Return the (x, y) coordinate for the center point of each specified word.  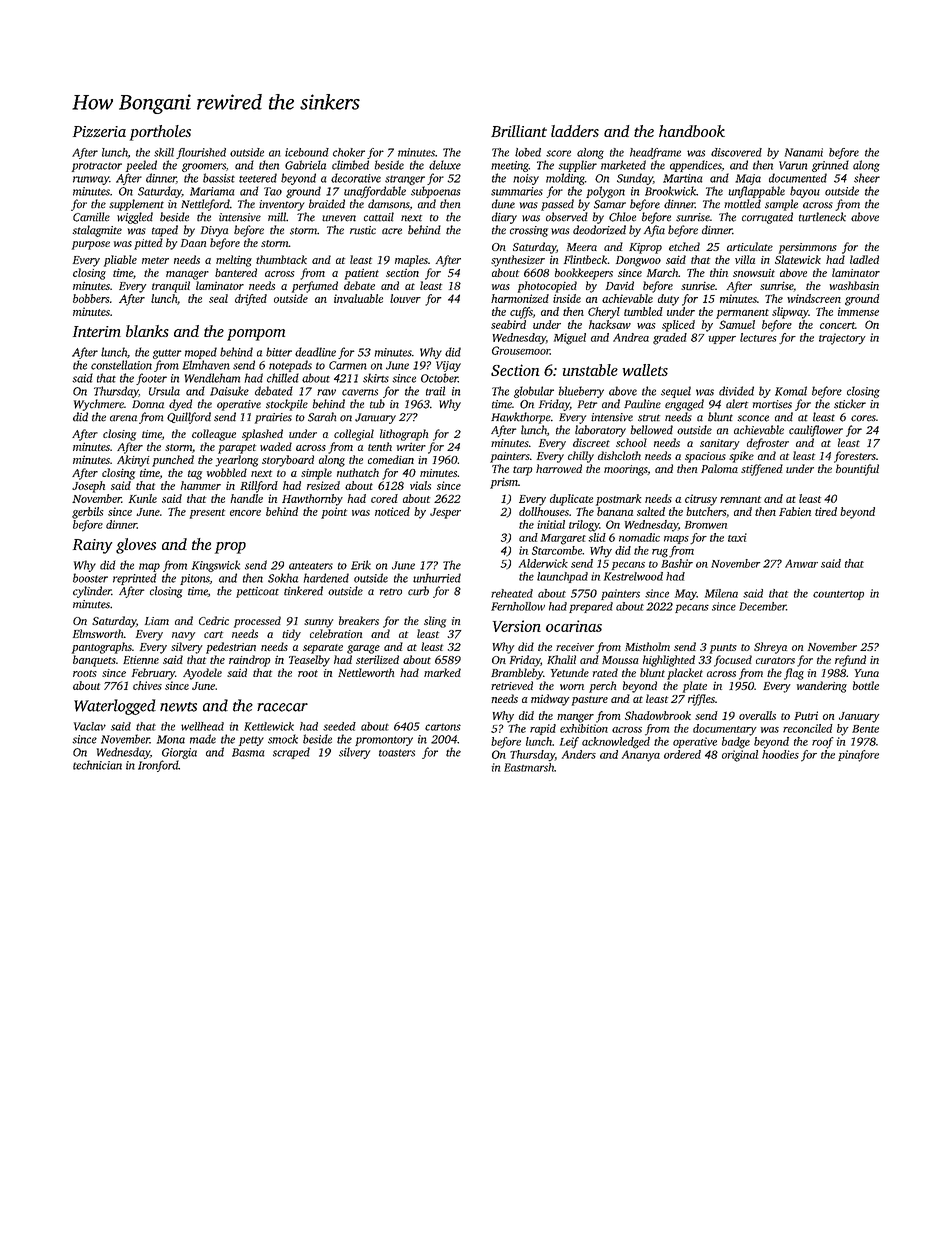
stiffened (762, 470)
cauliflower (816, 431)
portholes (160, 133)
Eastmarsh (529, 767)
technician (97, 765)
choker (349, 152)
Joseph (88, 487)
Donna (148, 404)
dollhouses (544, 511)
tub (377, 404)
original (740, 756)
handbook (692, 131)
